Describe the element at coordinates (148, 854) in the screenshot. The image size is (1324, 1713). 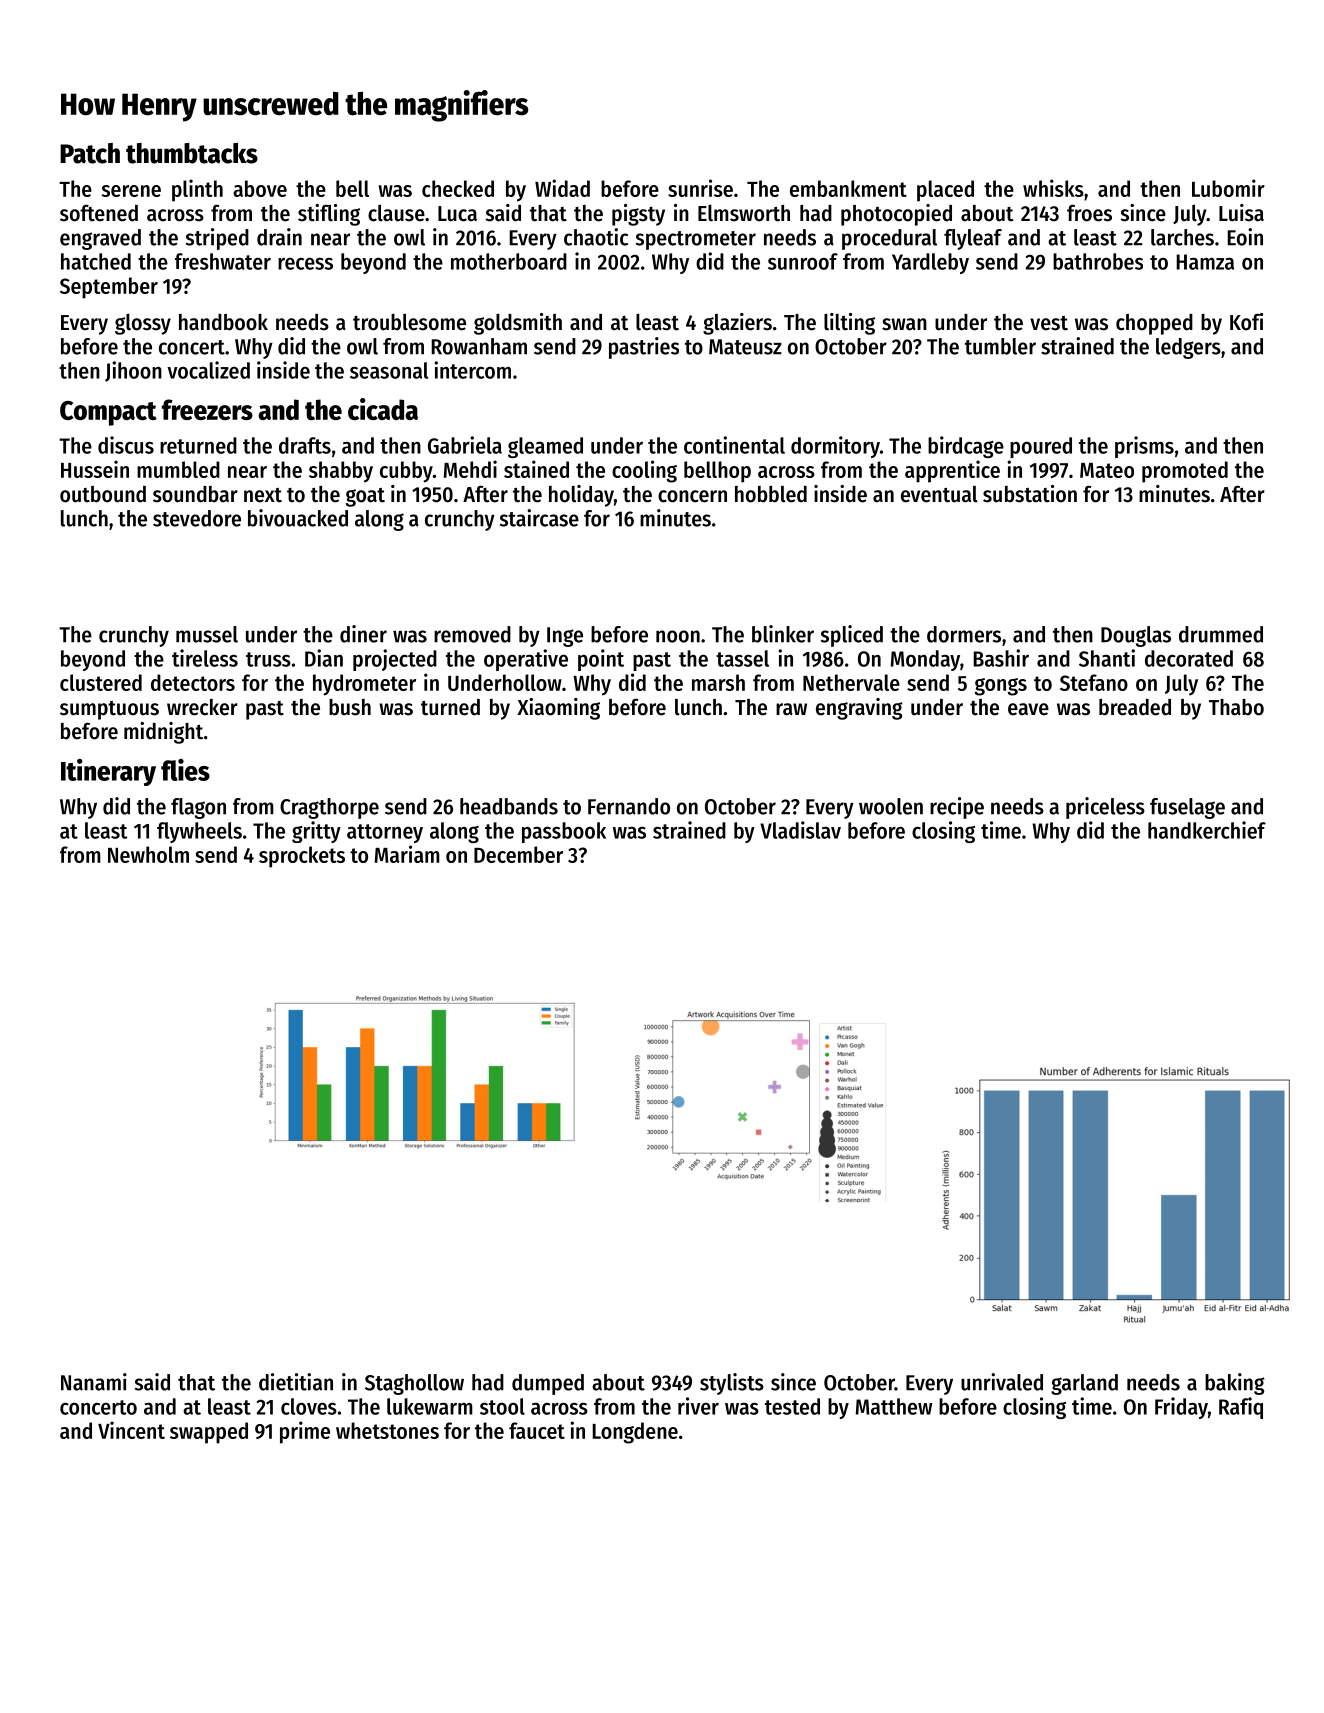
I see `Newholm` at that location.
